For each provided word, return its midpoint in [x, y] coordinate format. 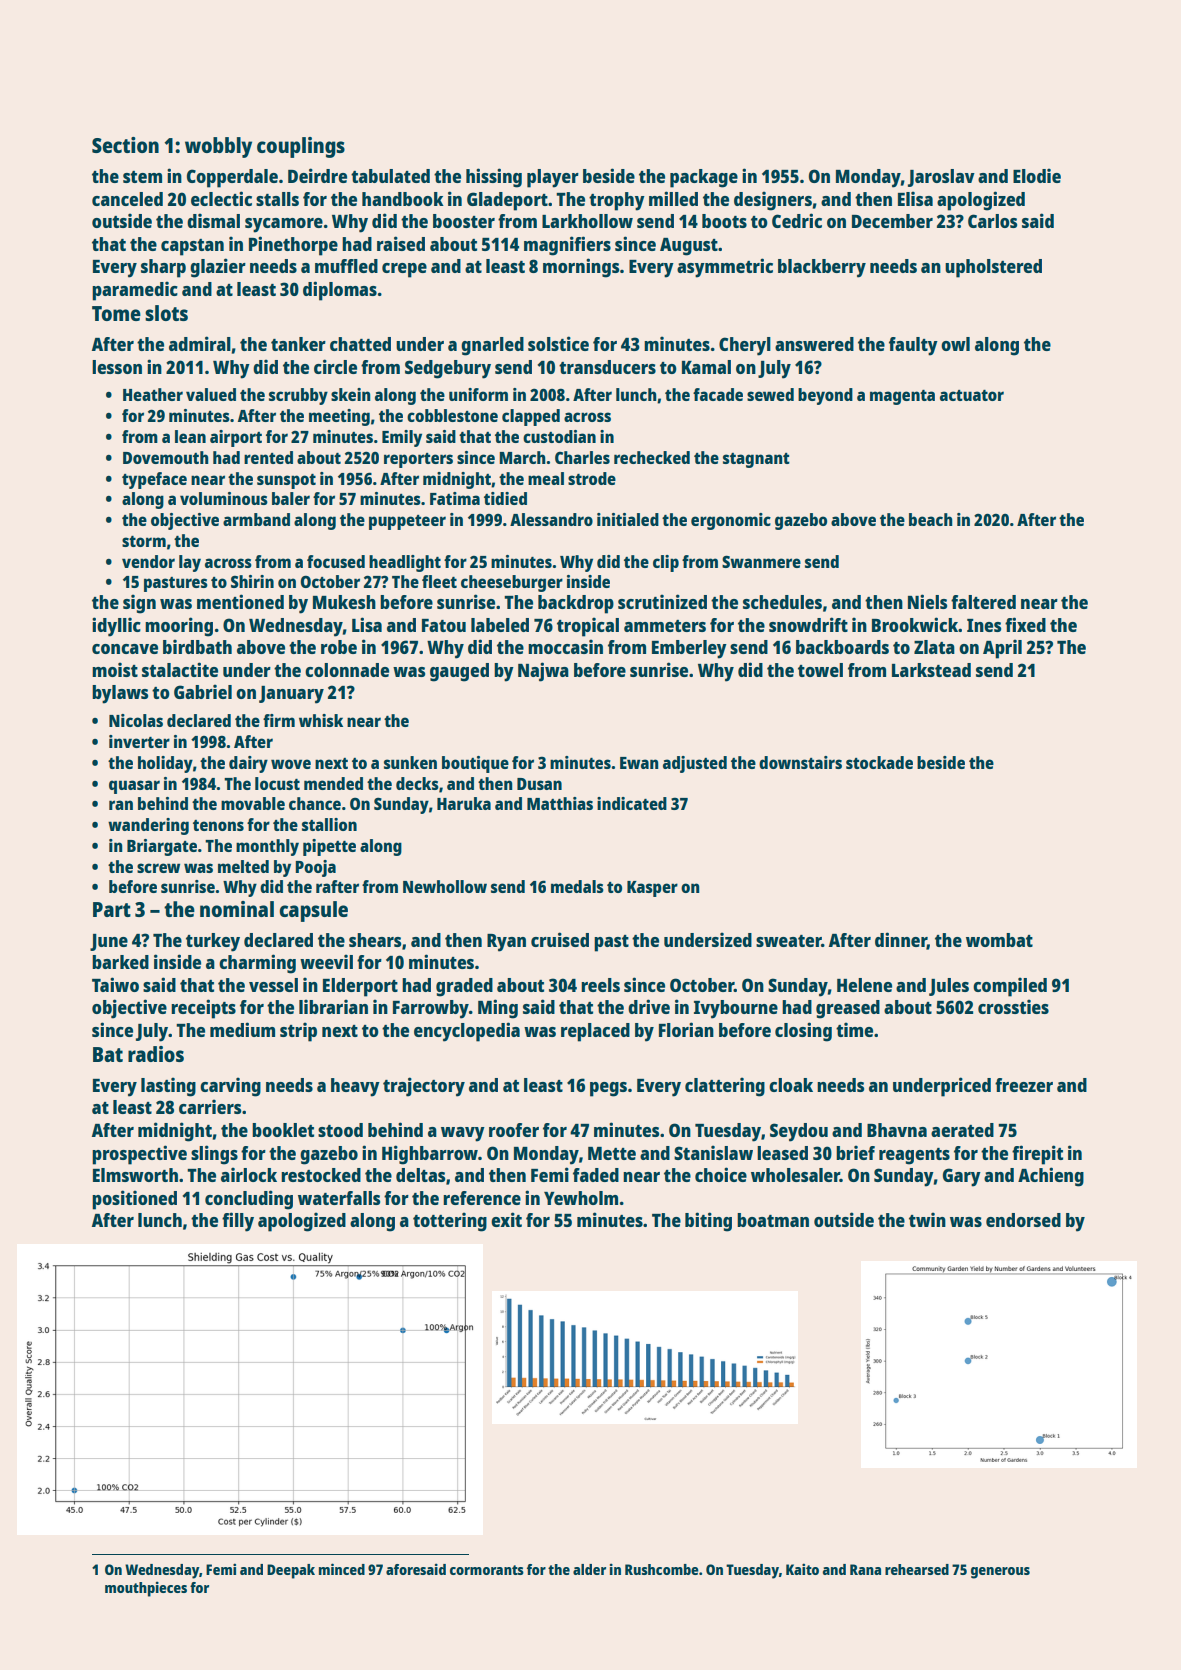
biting [708, 1222]
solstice [558, 343]
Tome [116, 313]
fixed [1025, 624]
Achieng [1051, 1177]
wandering [148, 826]
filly [238, 1222]
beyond [825, 396]
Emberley [689, 649]
